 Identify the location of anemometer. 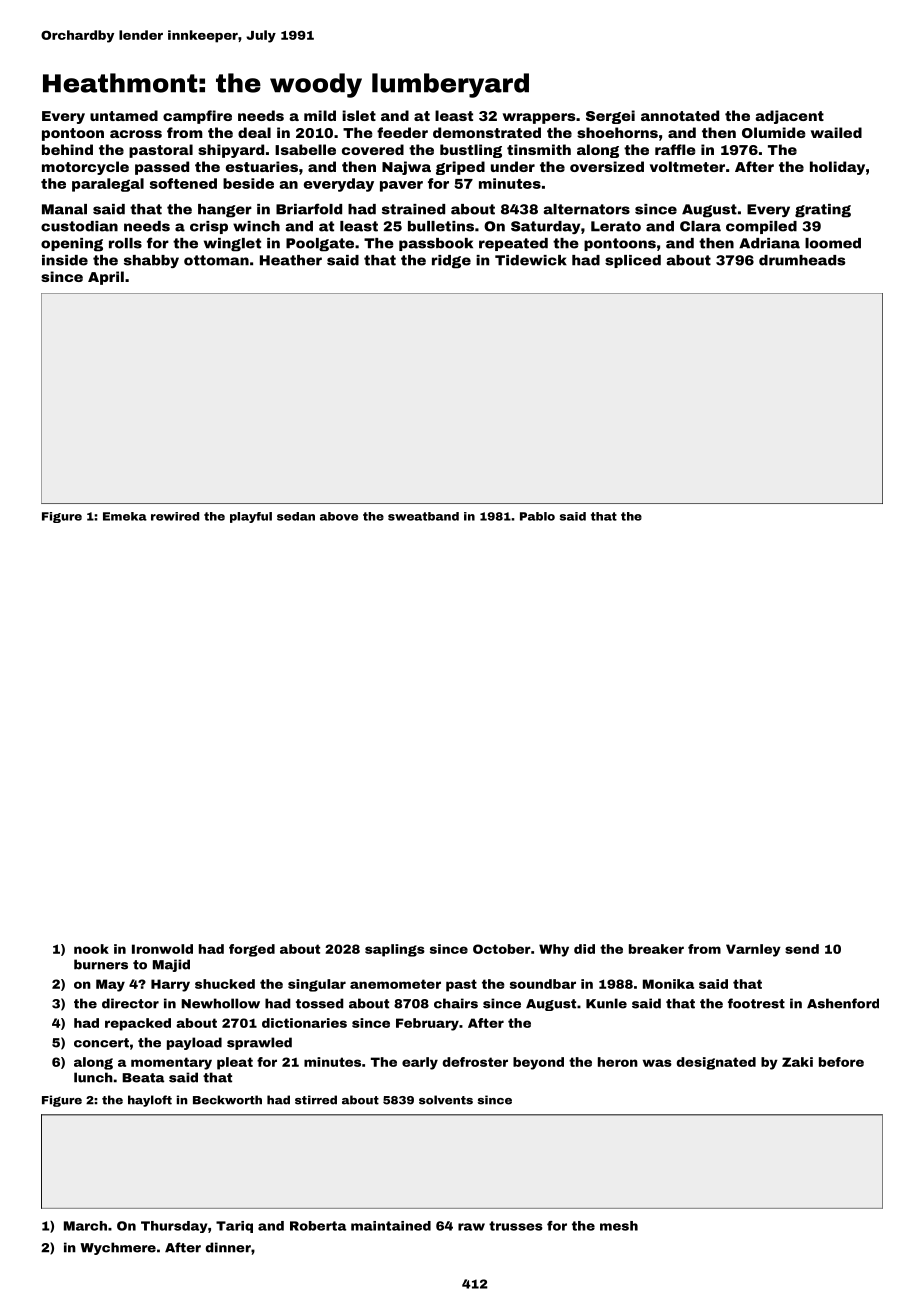
(395, 984).
